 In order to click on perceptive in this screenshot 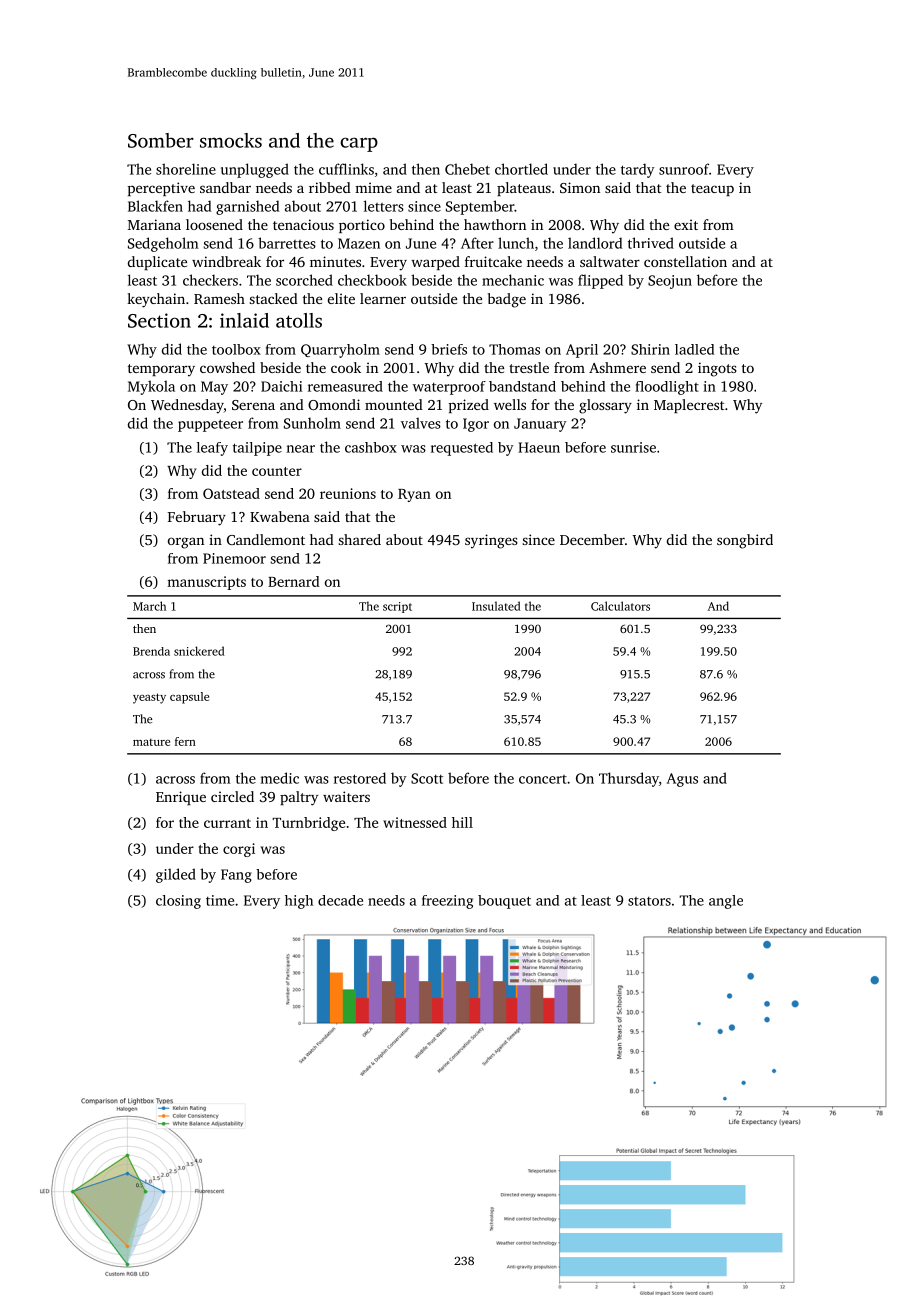, I will do `click(161, 189)`.
